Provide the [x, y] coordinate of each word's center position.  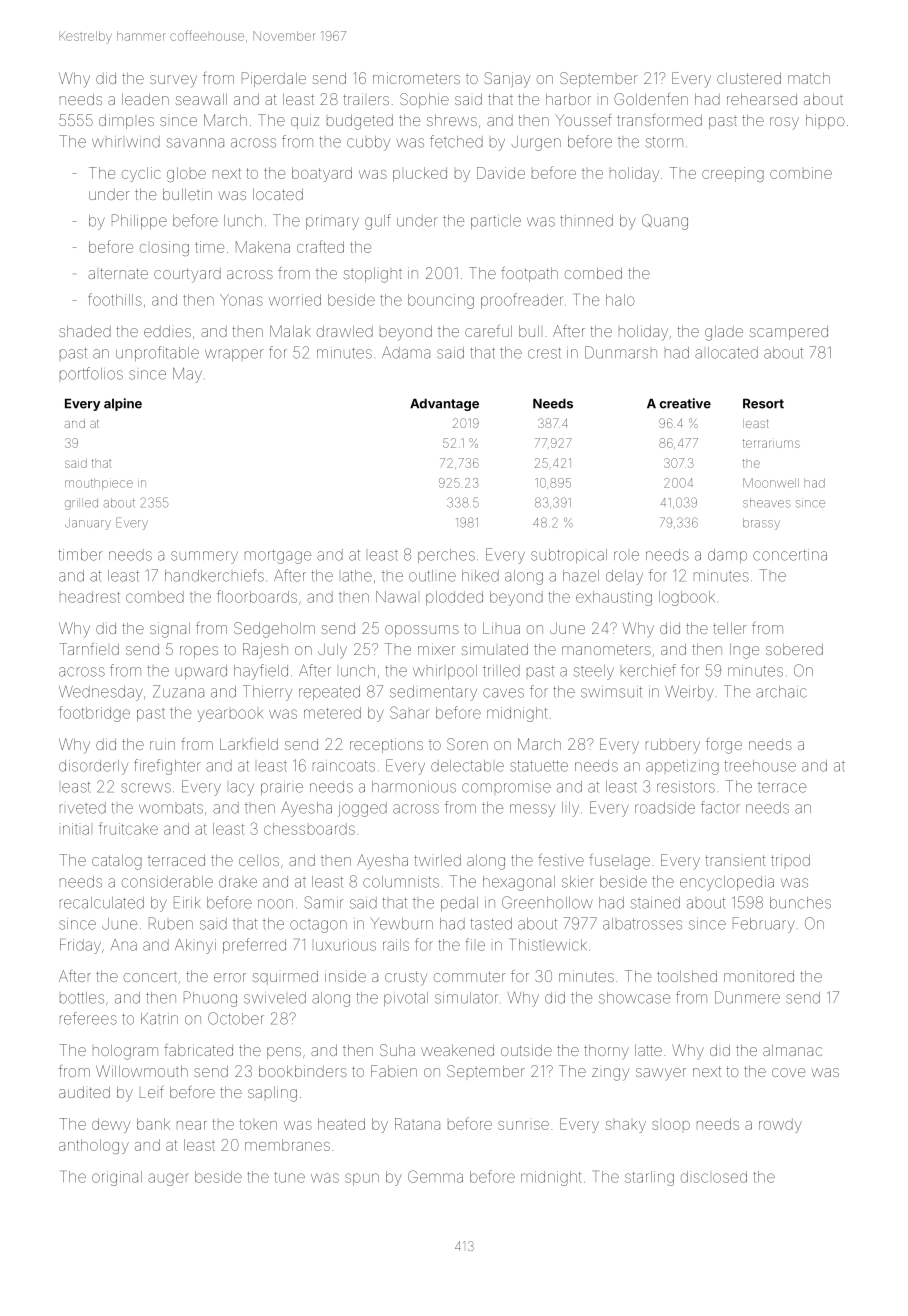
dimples [126, 121]
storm [664, 142]
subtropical [569, 556]
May [187, 375]
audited [84, 1092]
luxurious [346, 945]
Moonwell [771, 483]
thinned [586, 221]
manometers [606, 649]
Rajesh [265, 650]
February [764, 925]
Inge [744, 651]
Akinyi [195, 946]
